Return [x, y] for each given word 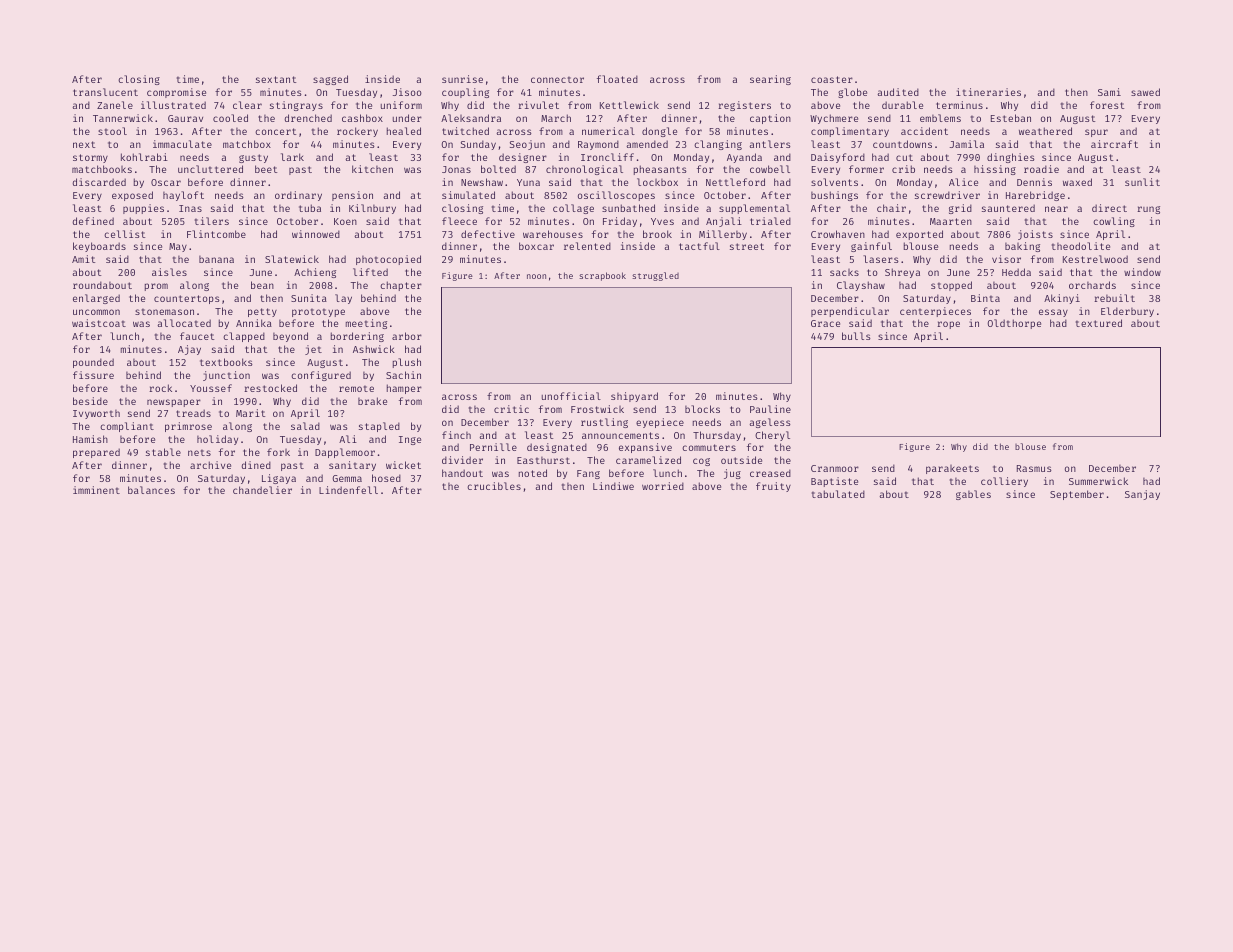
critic [511, 409]
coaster [832, 79]
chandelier [262, 490]
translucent [105, 92]
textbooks [226, 362]
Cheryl [772, 436]
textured [1099, 323]
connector [557, 79]
